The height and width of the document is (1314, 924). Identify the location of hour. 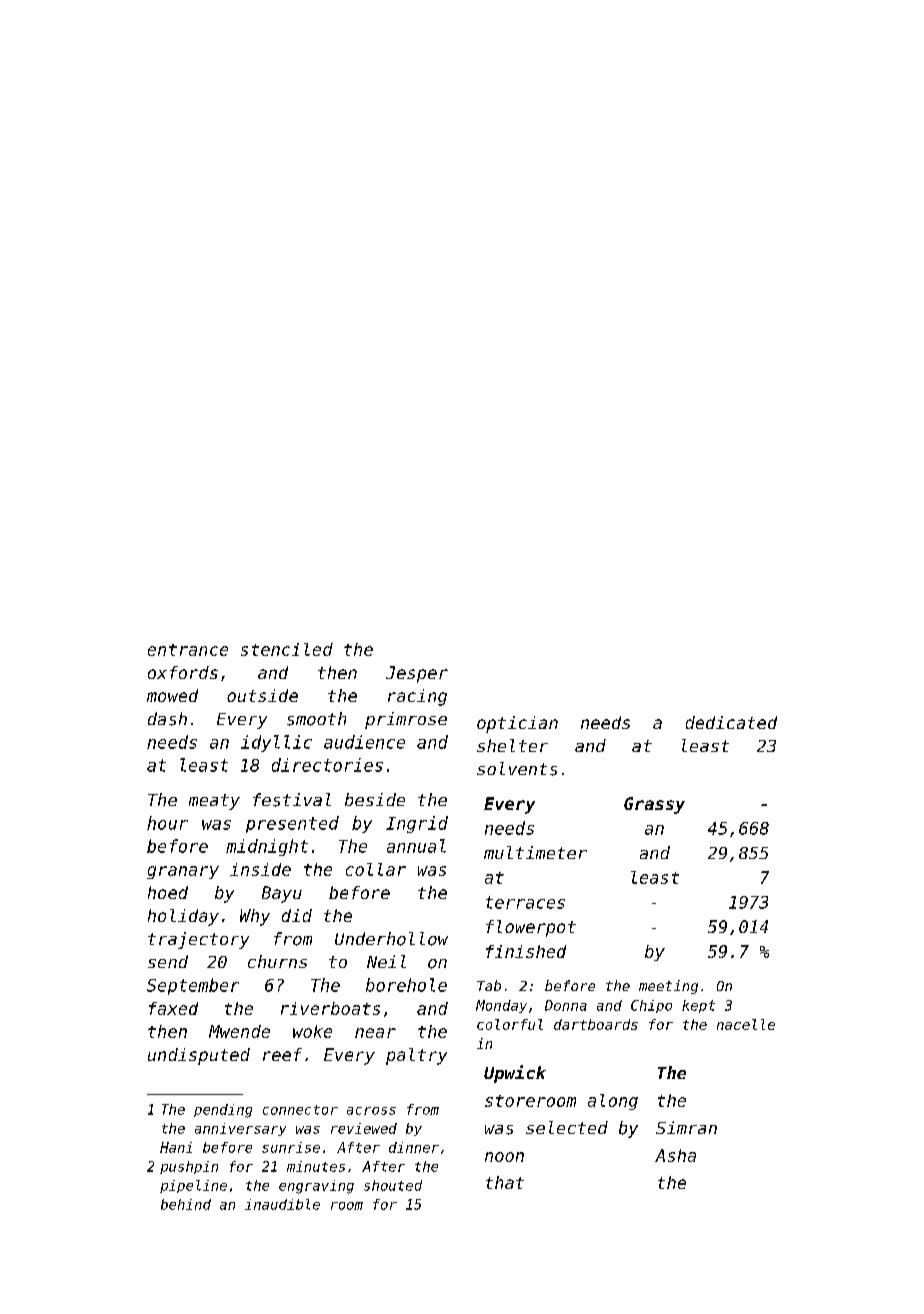
(167, 823).
